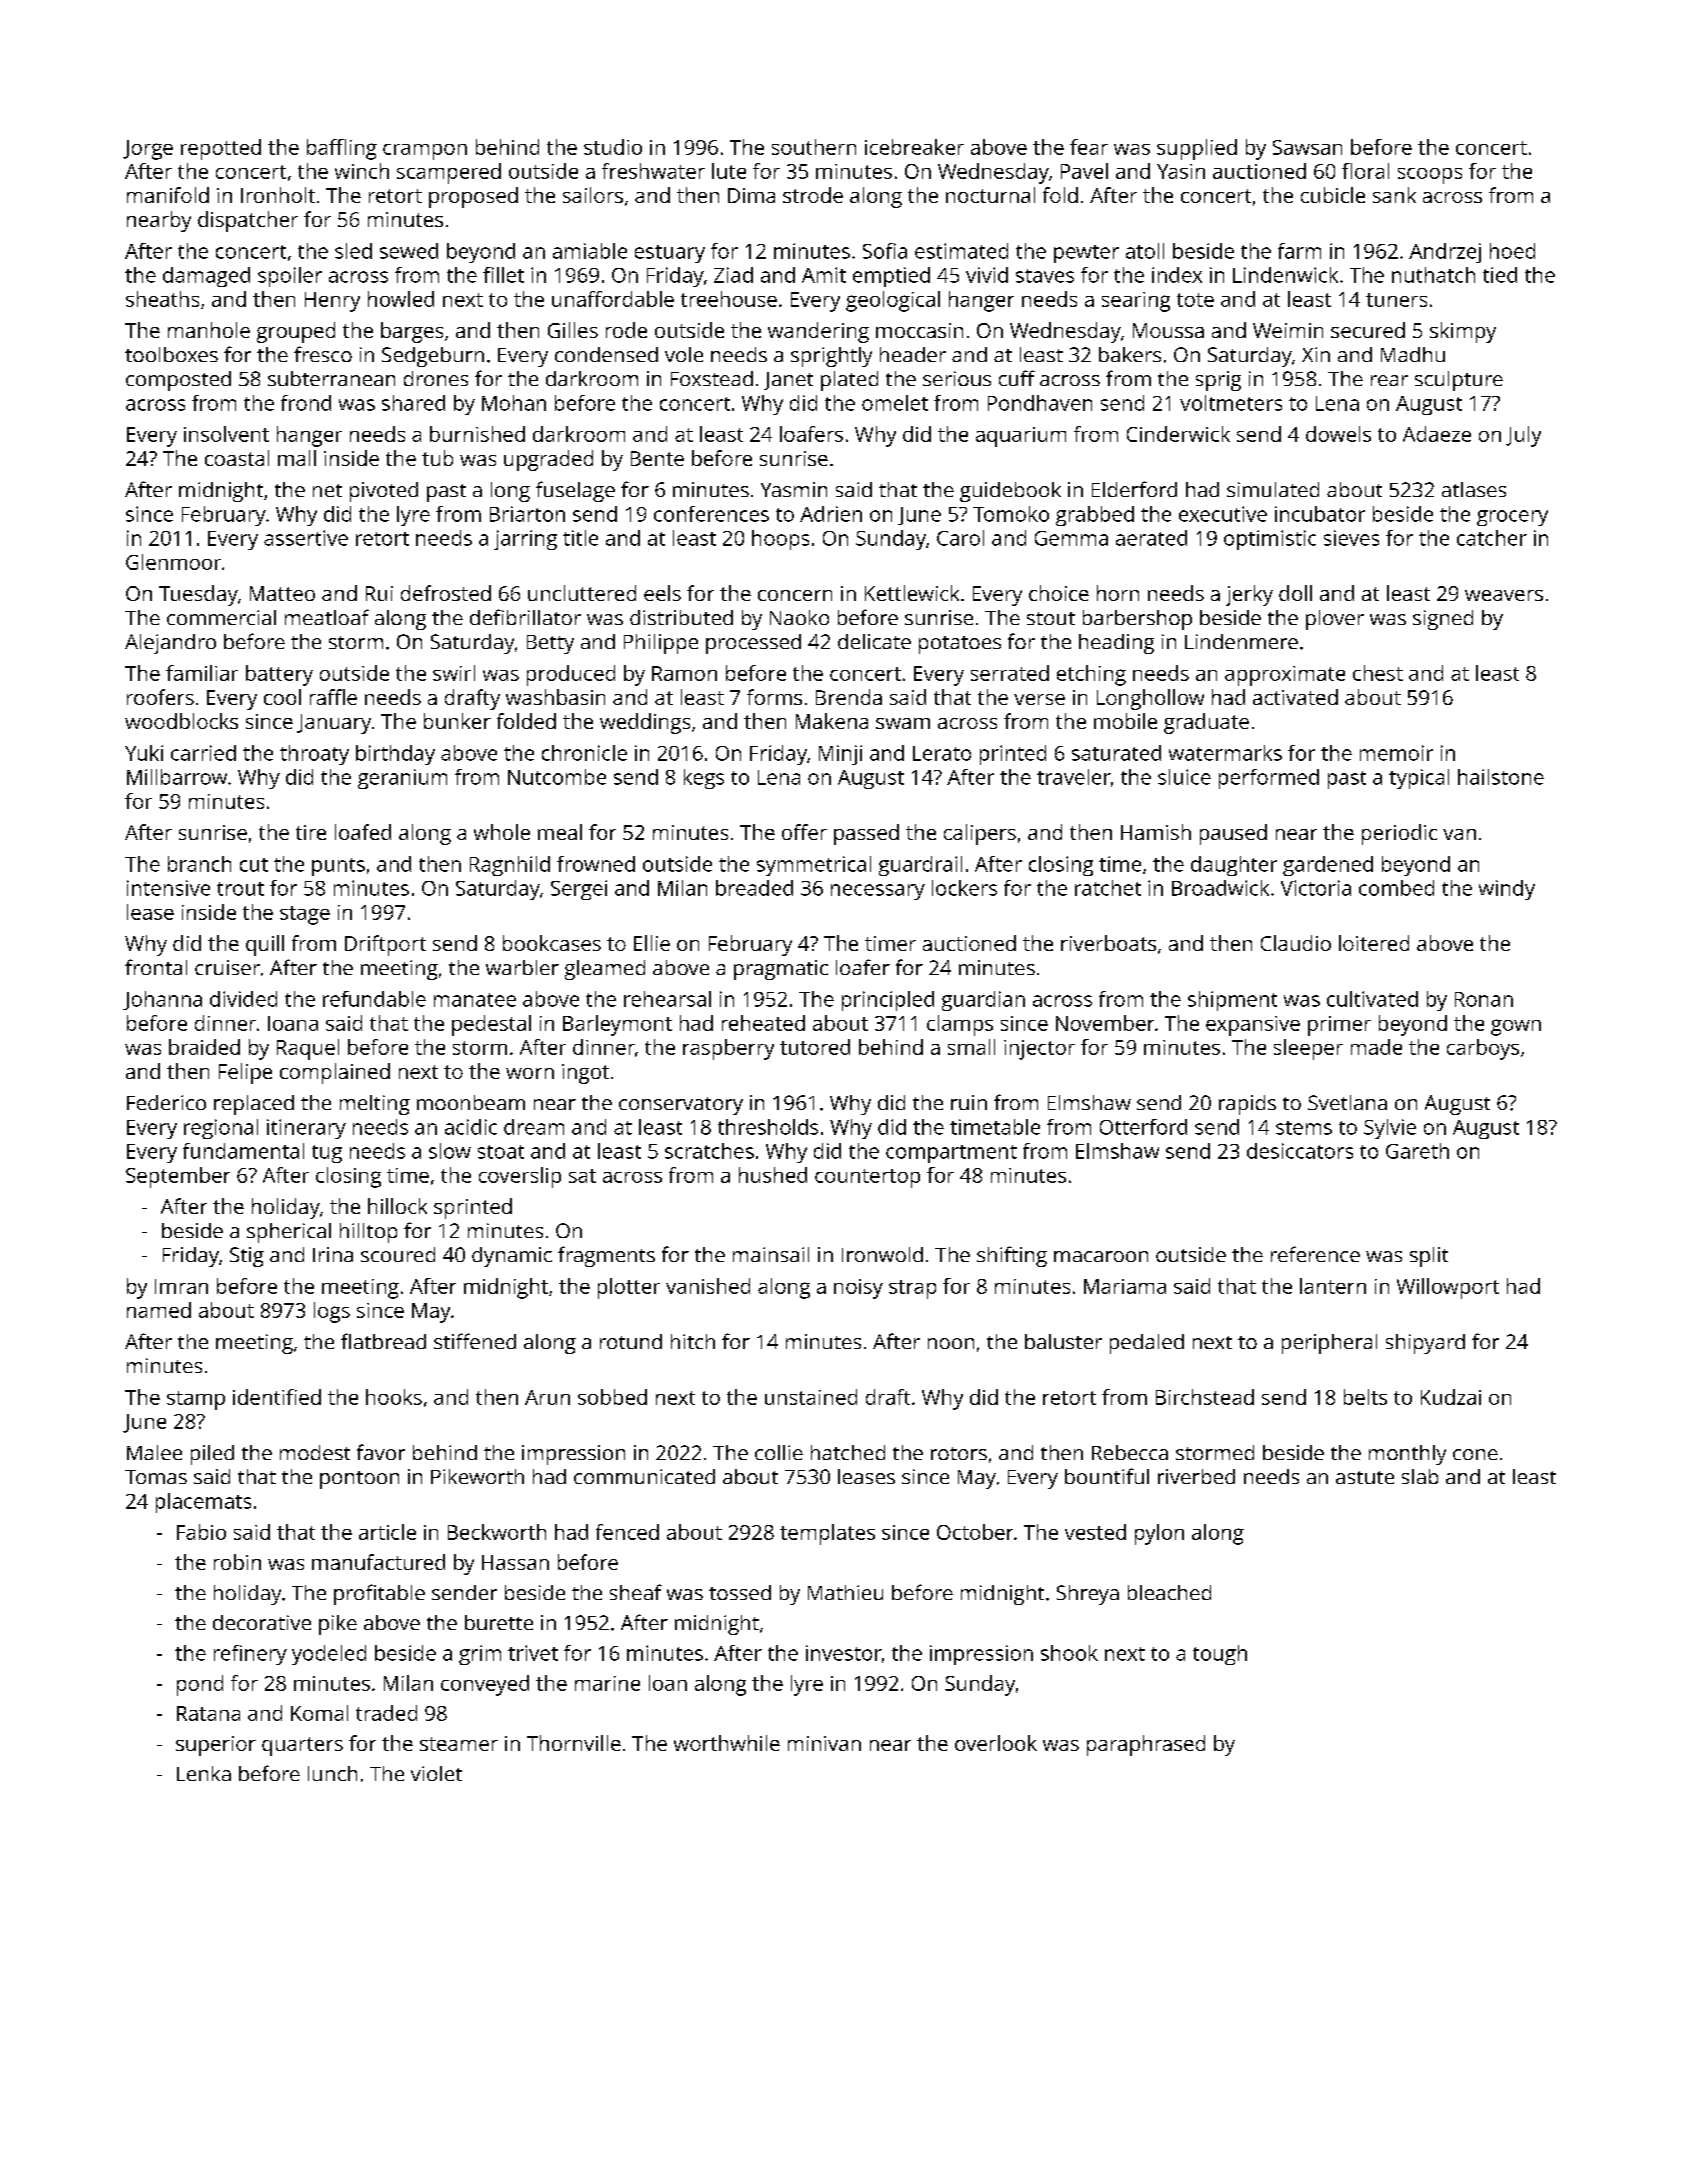  What do you see at coordinates (1299, 251) in the document?
I see `farm` at bounding box center [1299, 251].
